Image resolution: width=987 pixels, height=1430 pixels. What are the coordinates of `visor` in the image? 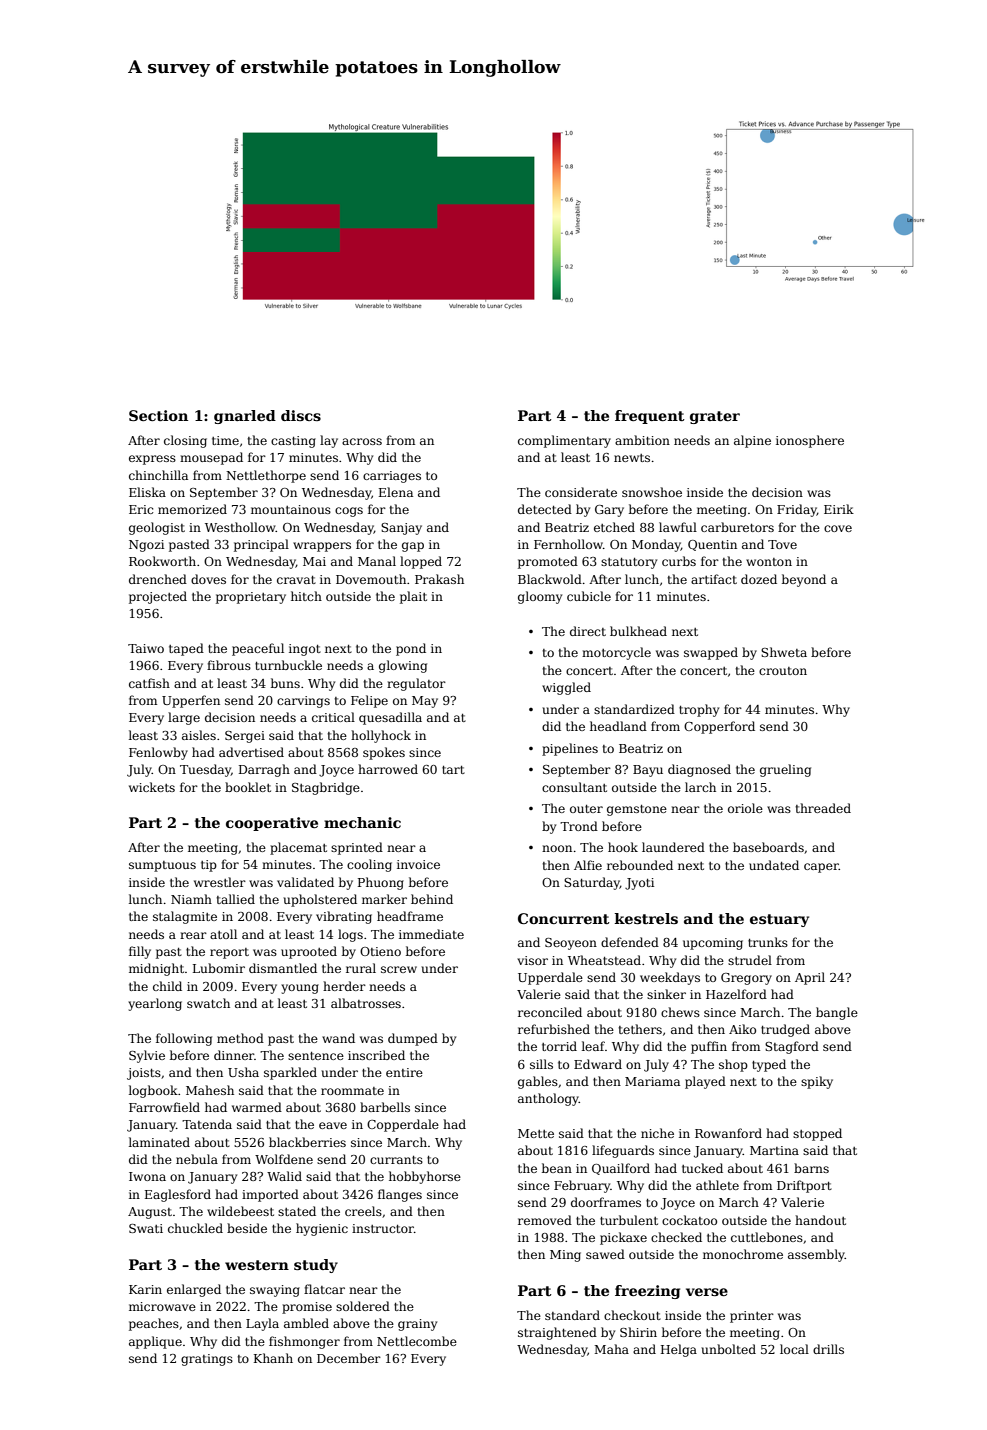 It's located at (532, 960).
